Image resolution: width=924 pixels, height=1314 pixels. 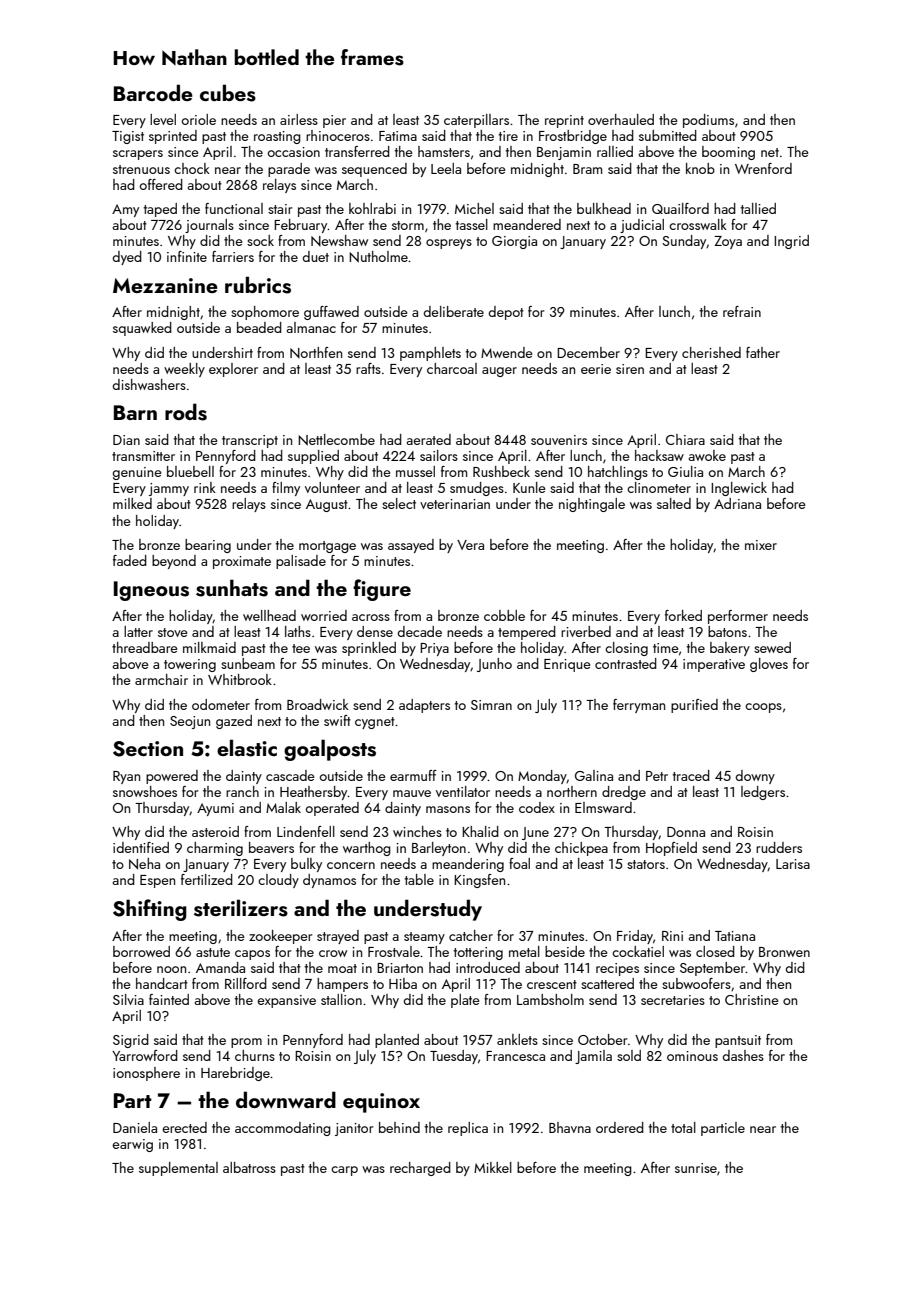 I want to click on albatross, so click(x=249, y=1167).
